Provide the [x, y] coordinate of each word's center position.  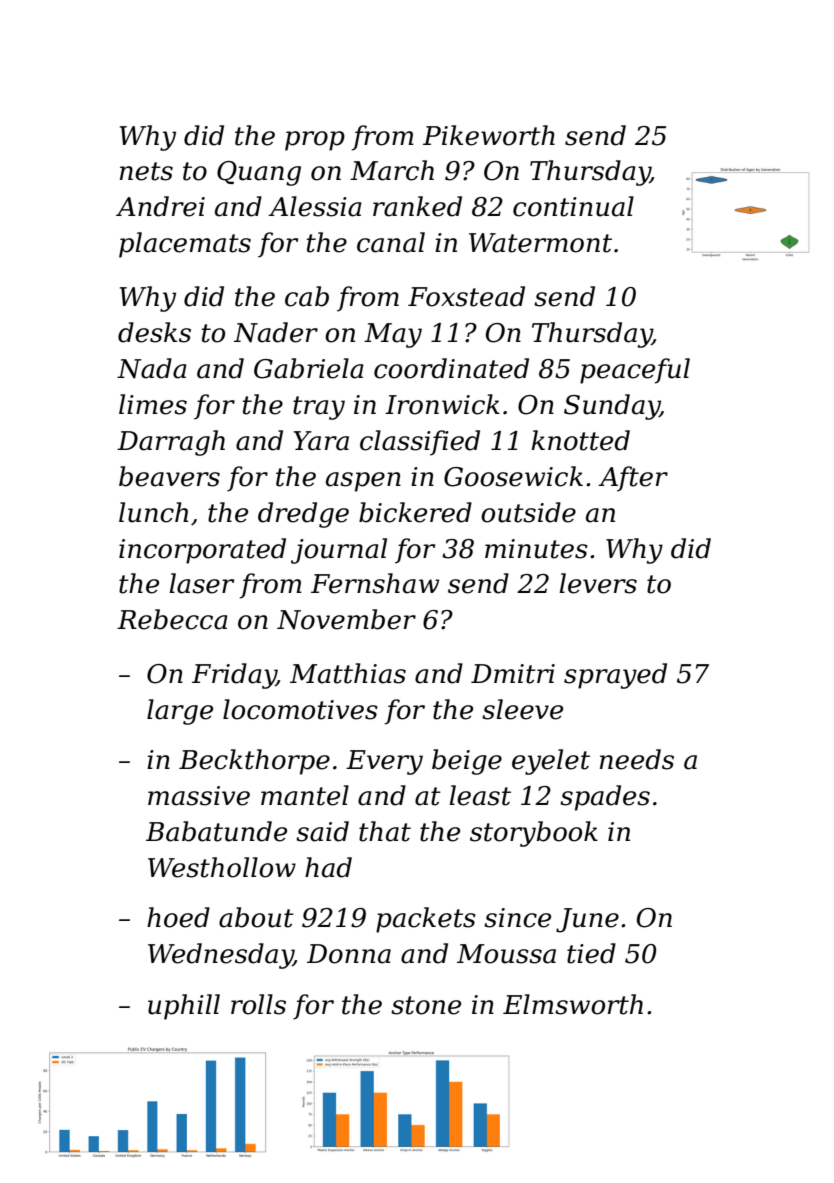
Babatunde [216, 831]
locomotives [300, 709]
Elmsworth [573, 1004]
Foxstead [466, 296]
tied [591, 953]
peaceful [635, 371]
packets [426, 920]
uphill [184, 1007]
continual [573, 206]
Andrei [160, 206]
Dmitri [513, 674]
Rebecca [172, 619]
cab [307, 296]
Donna [349, 954]
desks [154, 332]
